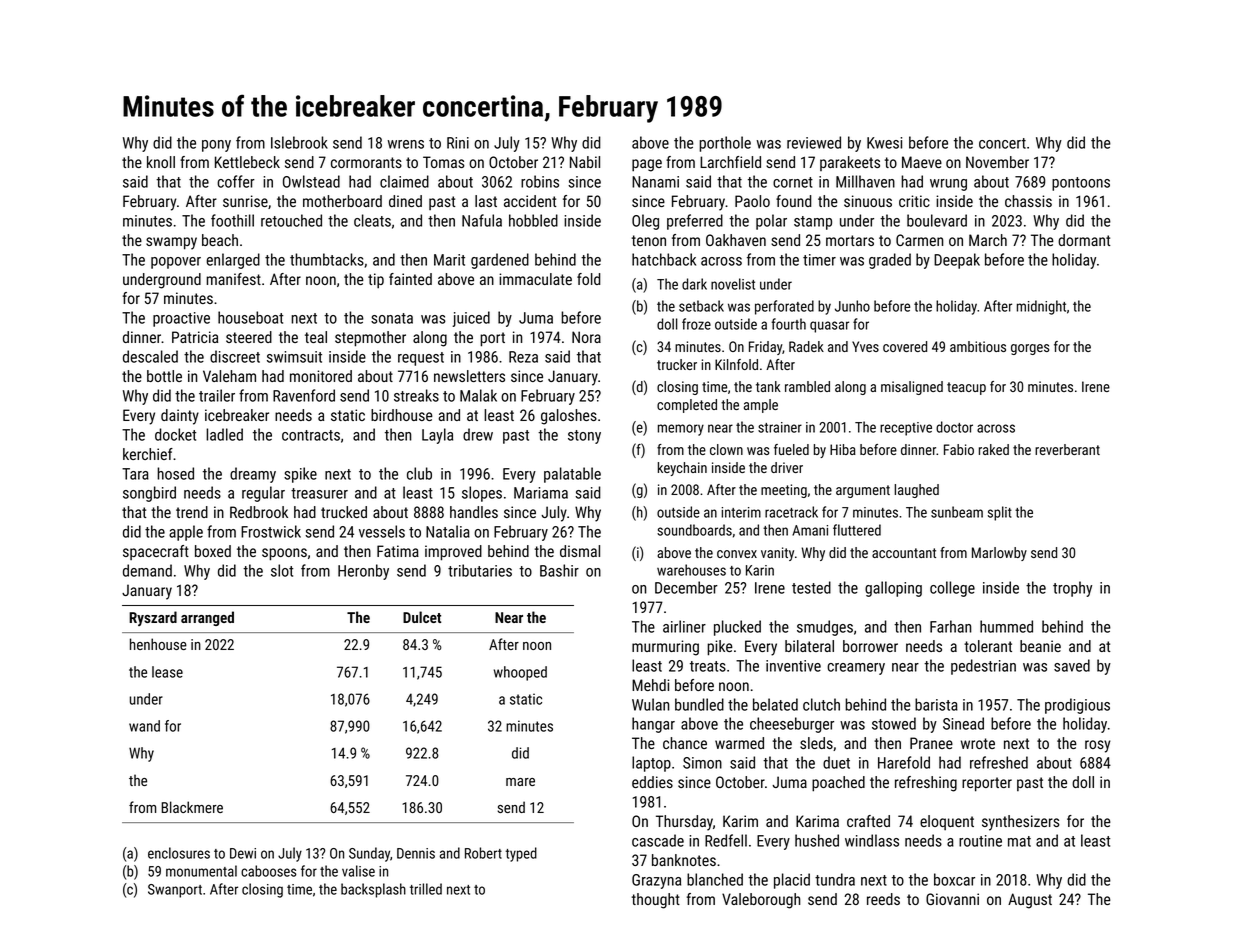 This image has height=952, width=1233. Describe the element at coordinates (715, 879) in the image. I see `blanched` at that location.
